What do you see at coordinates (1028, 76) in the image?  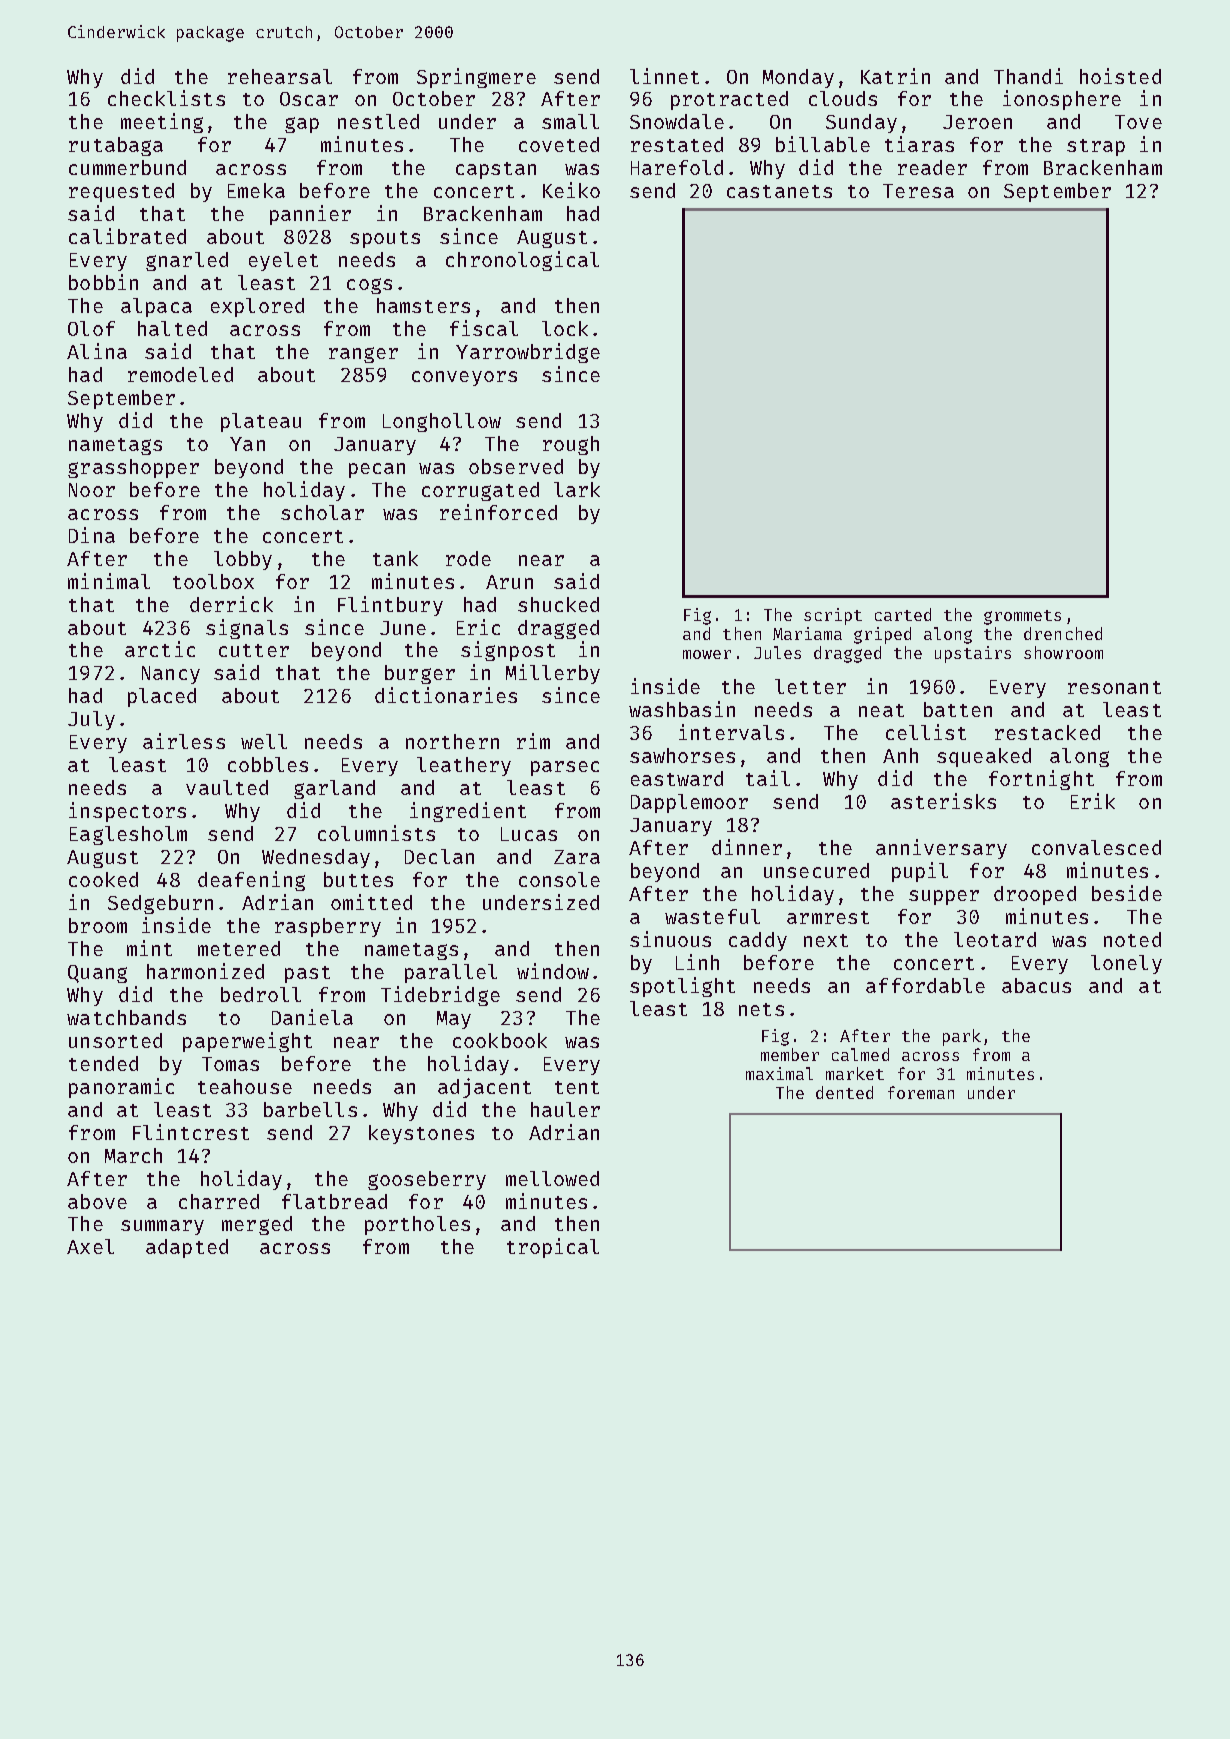 I see `Thandi` at bounding box center [1028, 76].
